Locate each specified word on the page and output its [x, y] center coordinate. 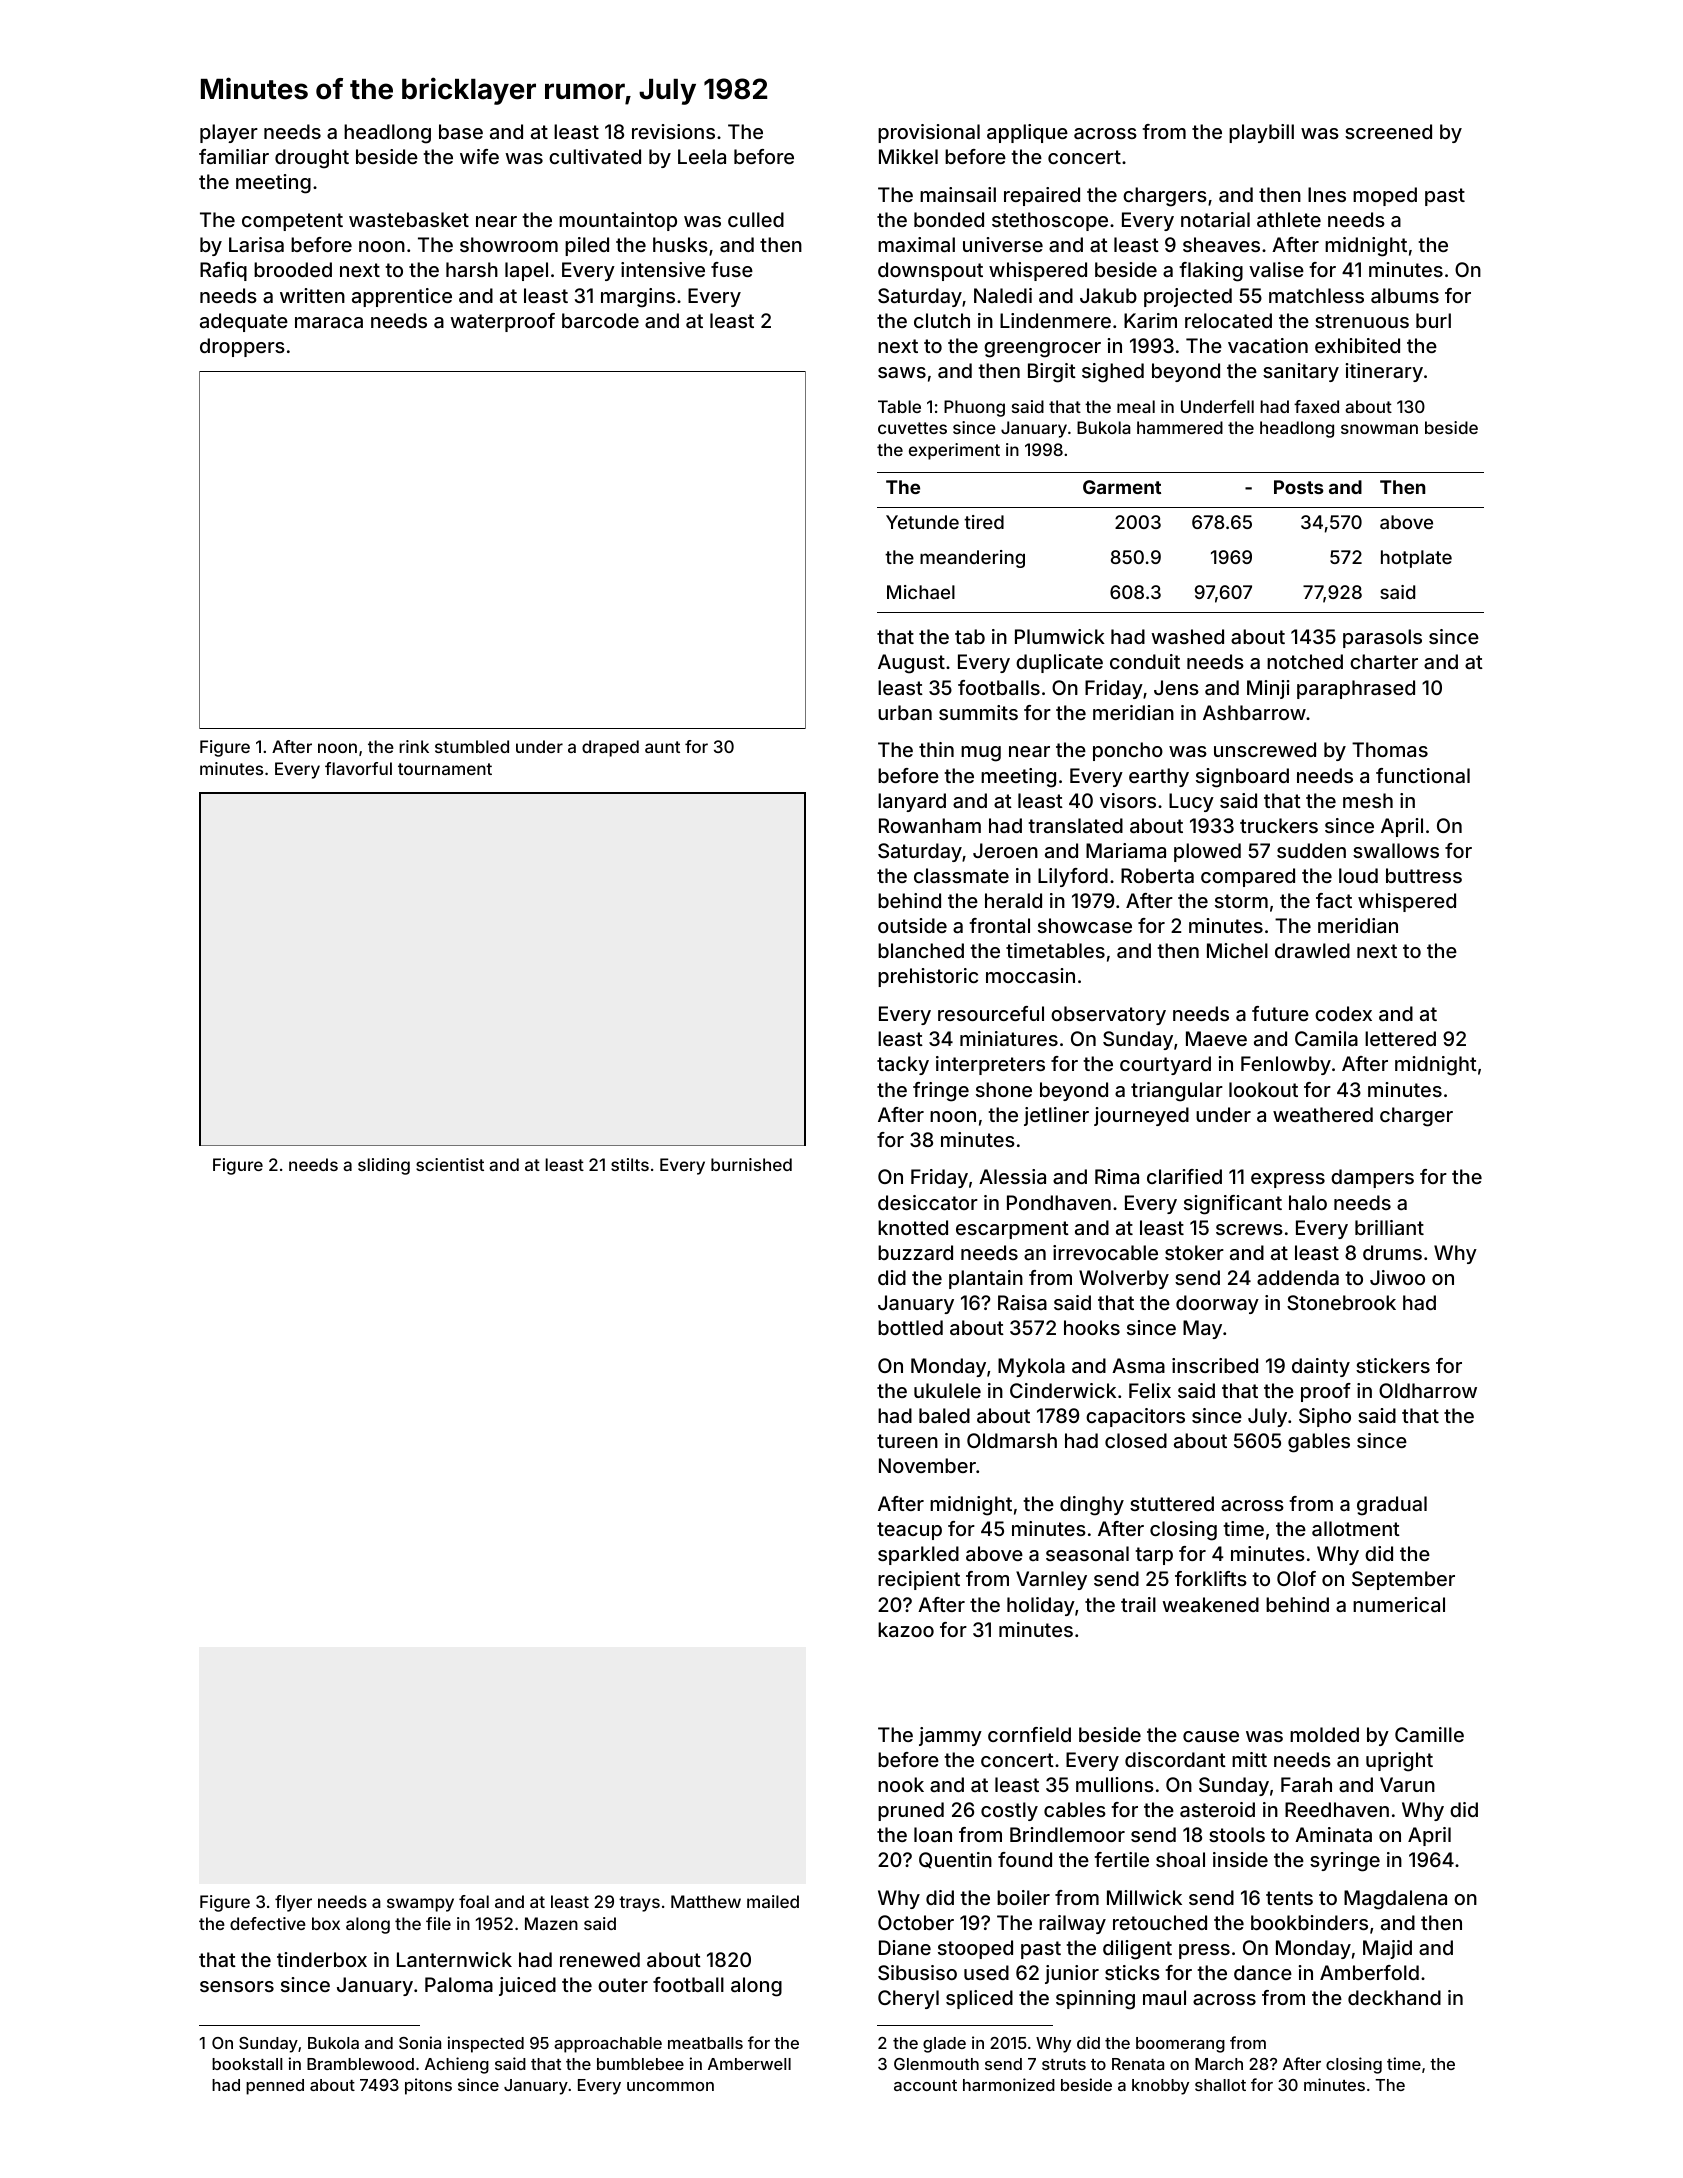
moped [1385, 196]
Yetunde [922, 522]
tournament [445, 769]
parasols [1382, 638]
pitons [428, 2086]
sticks [1132, 1972]
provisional [929, 133]
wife [479, 156]
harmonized [1009, 2084]
